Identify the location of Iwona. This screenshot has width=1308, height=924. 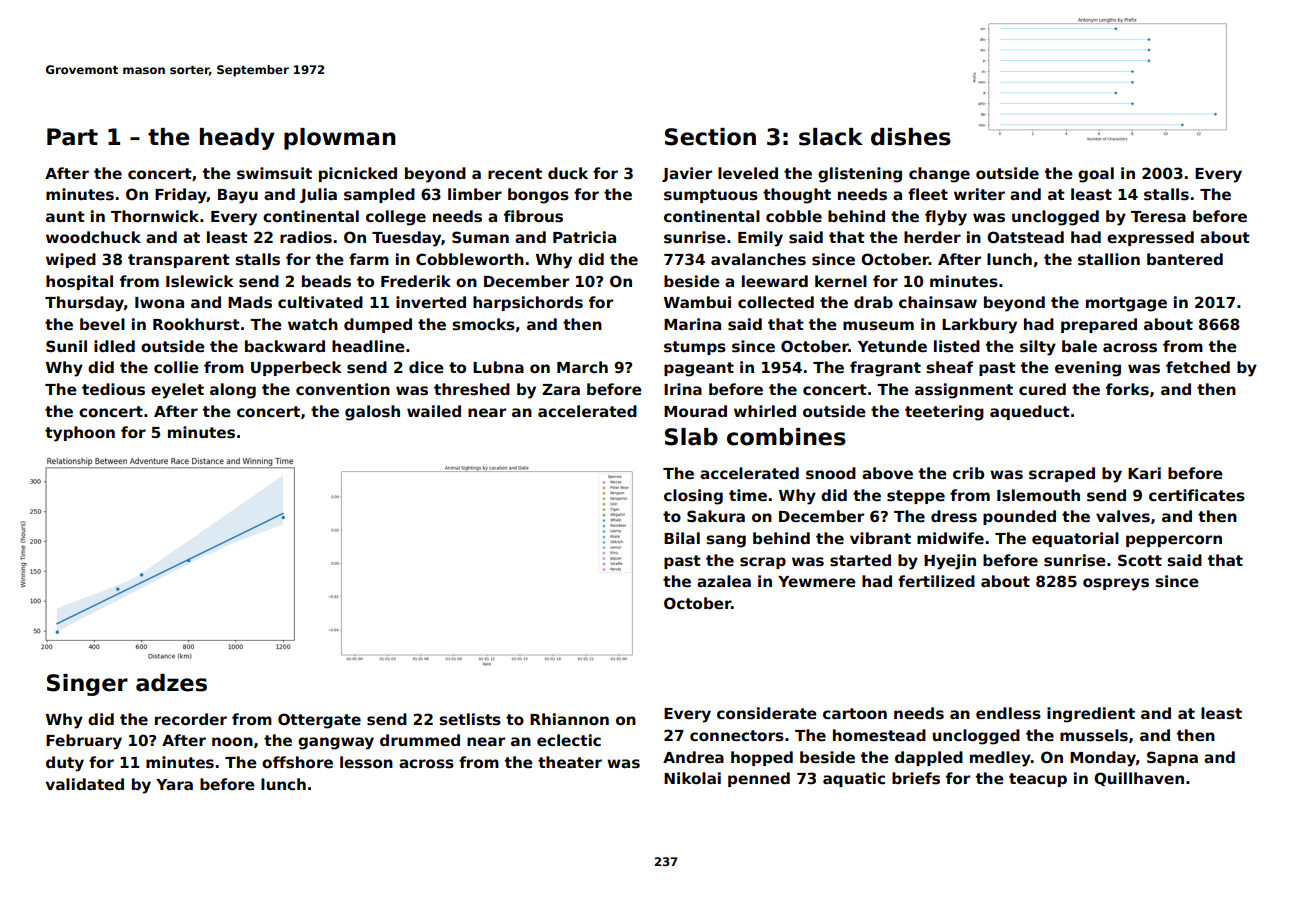
(159, 302).
